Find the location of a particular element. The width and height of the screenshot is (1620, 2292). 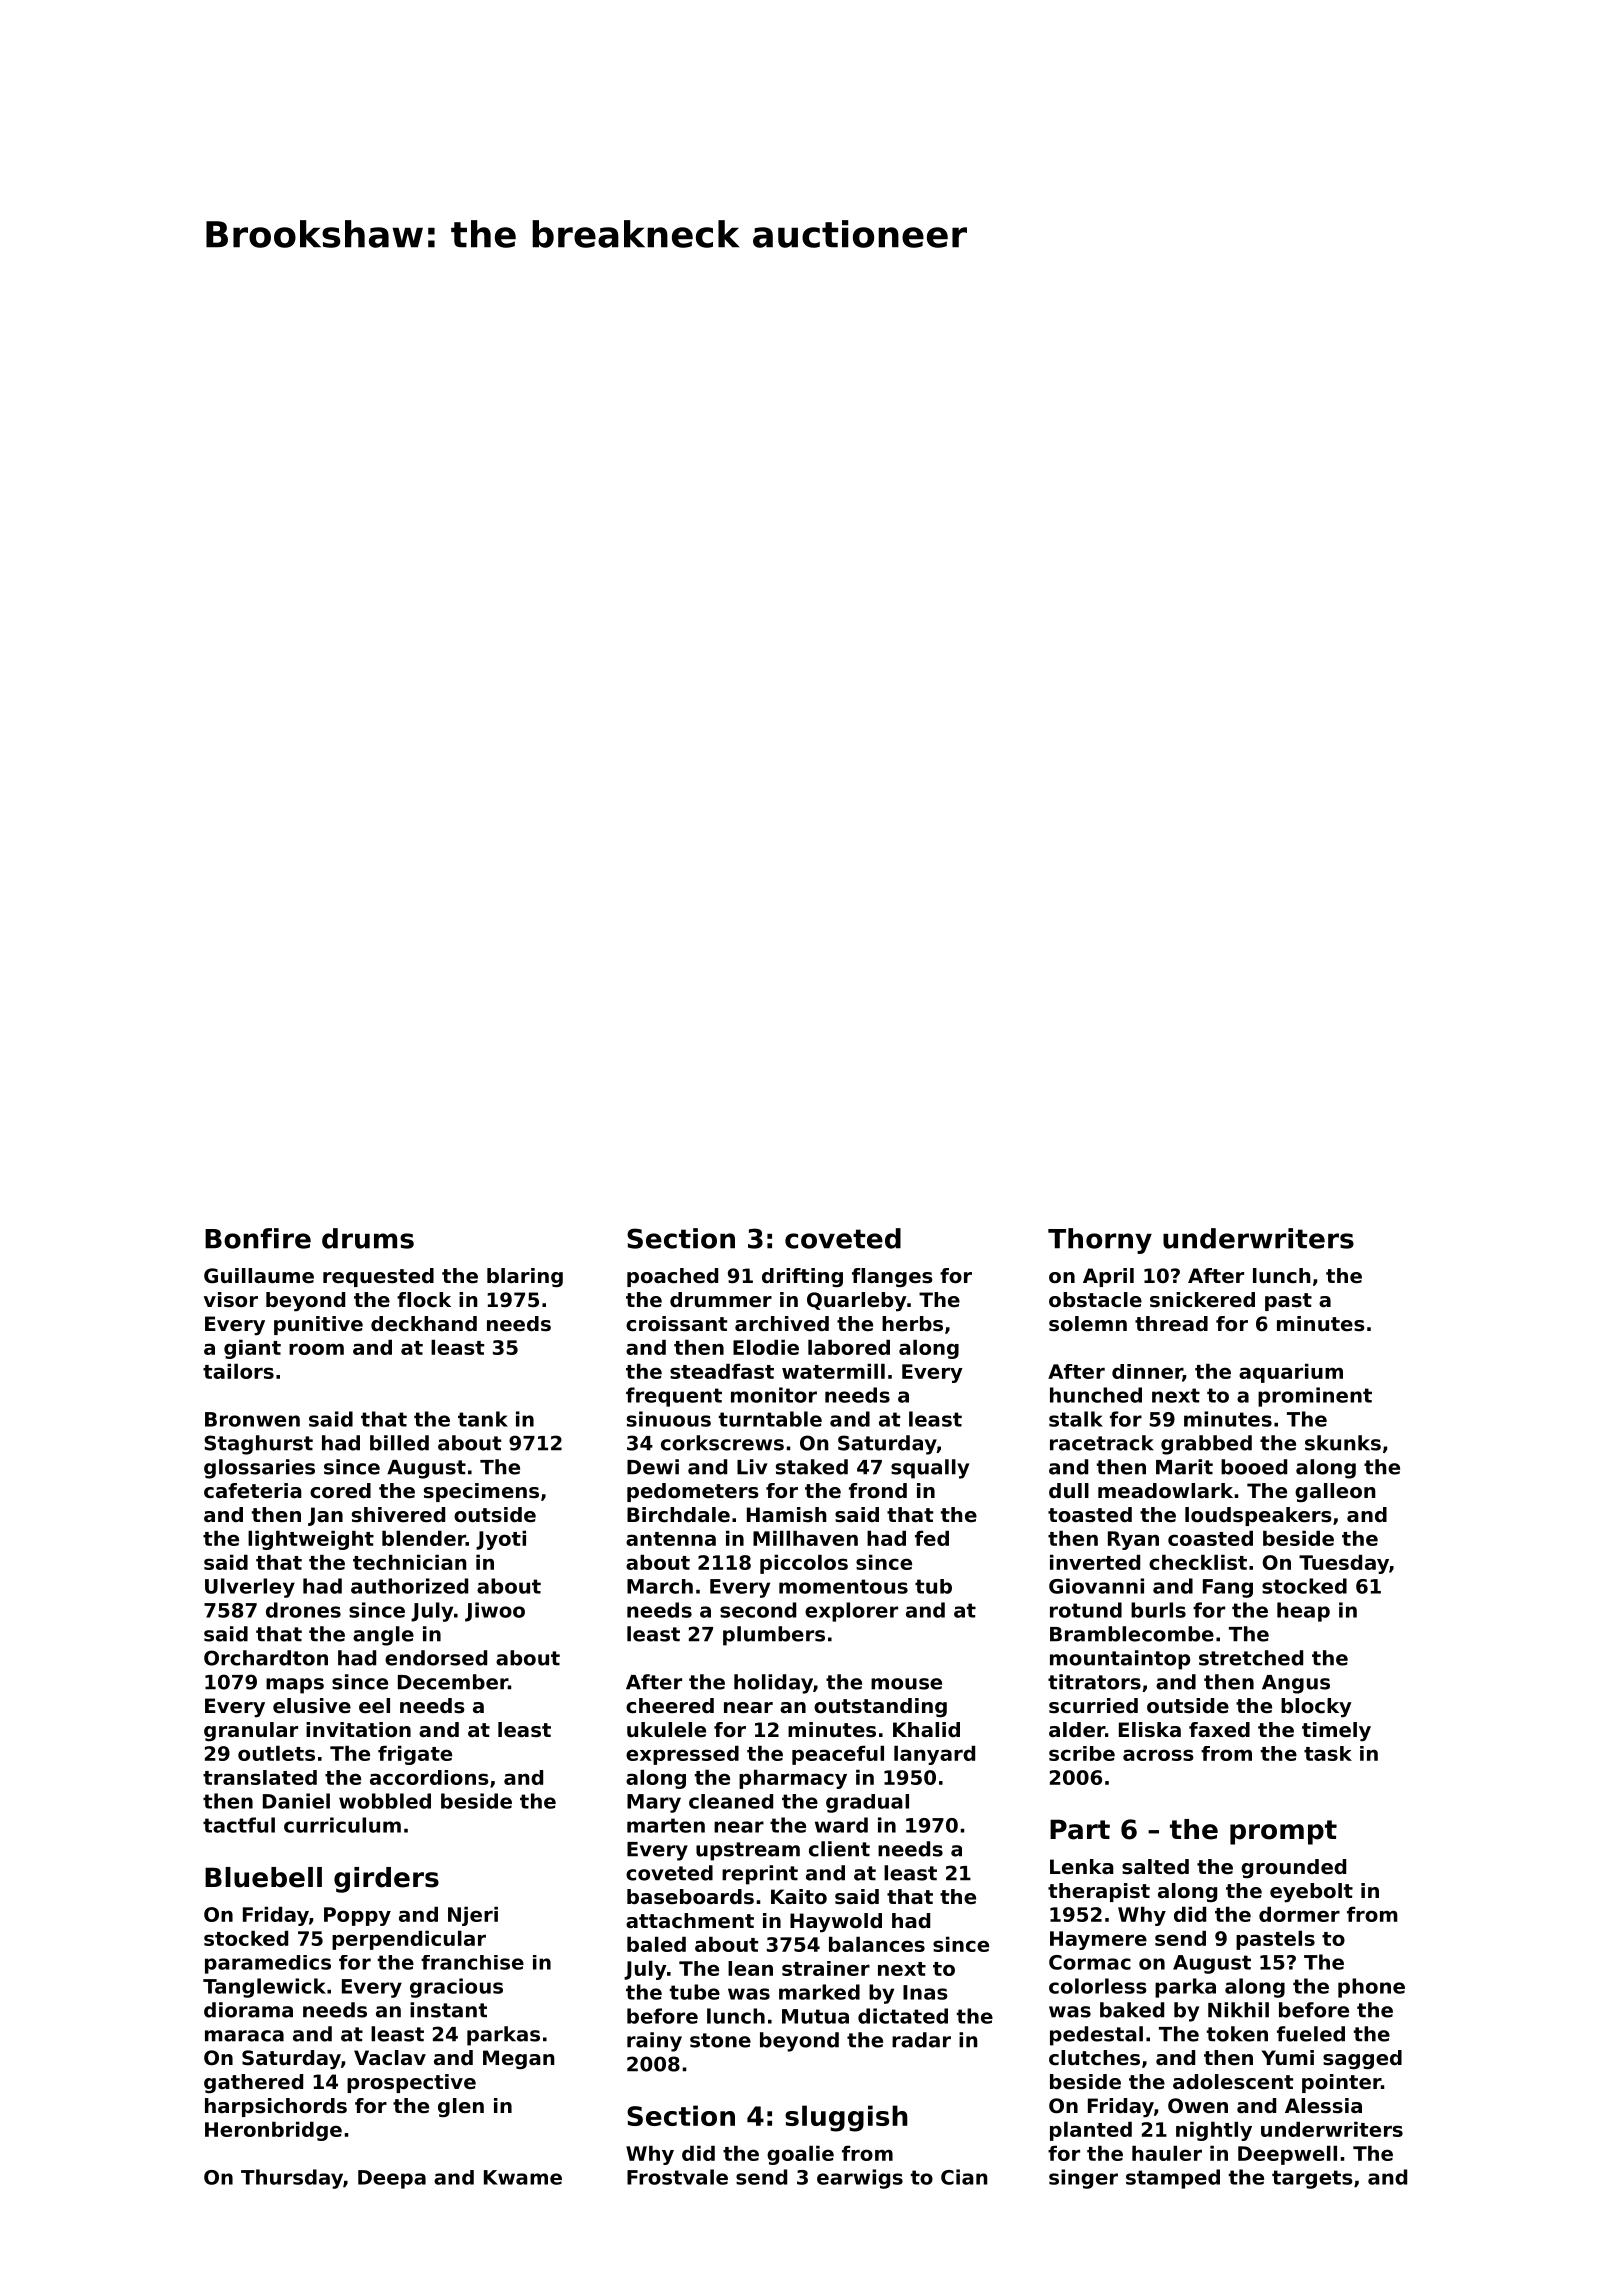

Ulverley is located at coordinates (250, 1588).
